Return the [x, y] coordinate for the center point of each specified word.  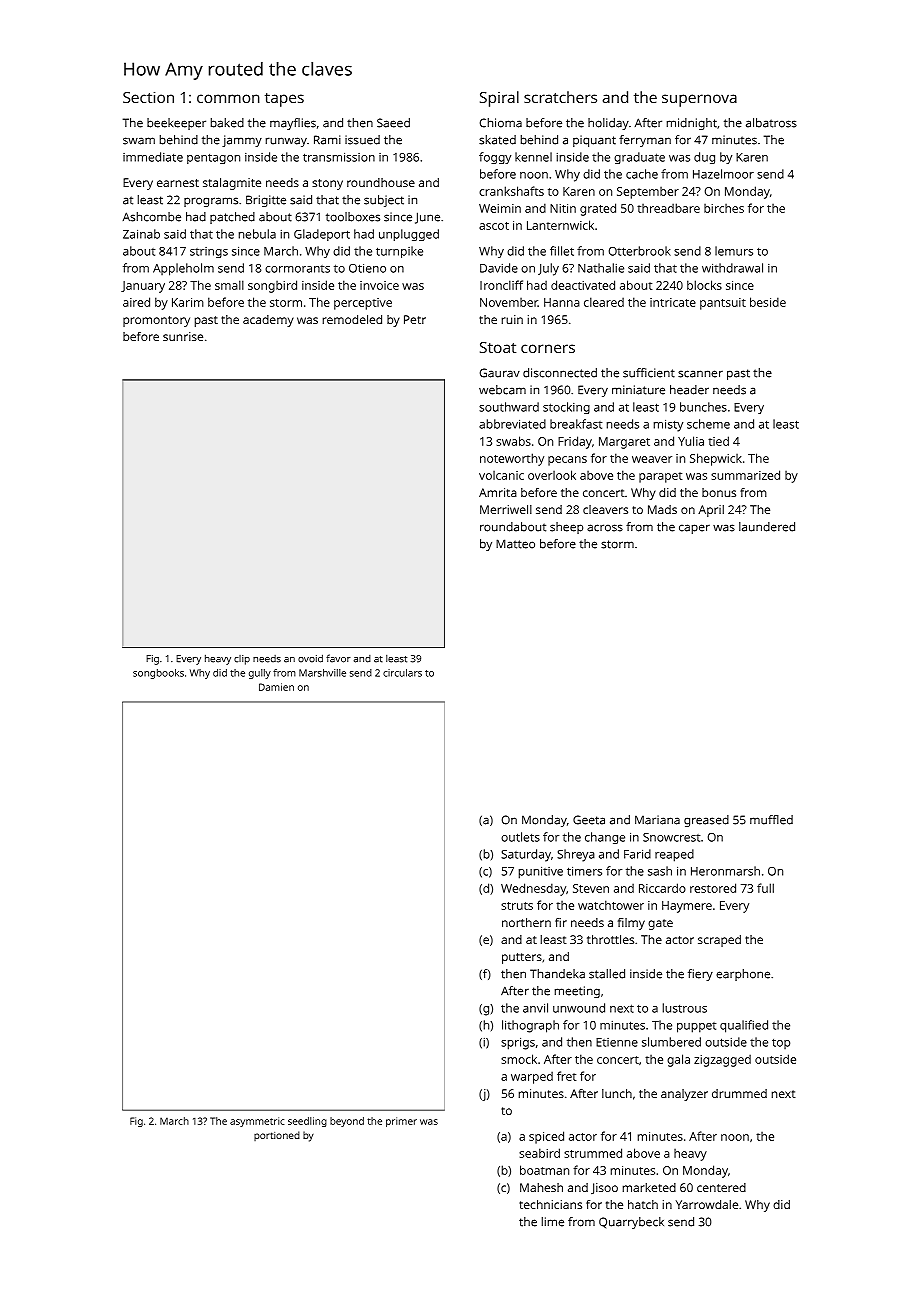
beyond [347, 1122]
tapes [284, 100]
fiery [700, 975]
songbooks [158, 674]
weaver [652, 459]
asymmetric [257, 1122]
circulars [402, 673]
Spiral [499, 99]
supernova [699, 100]
